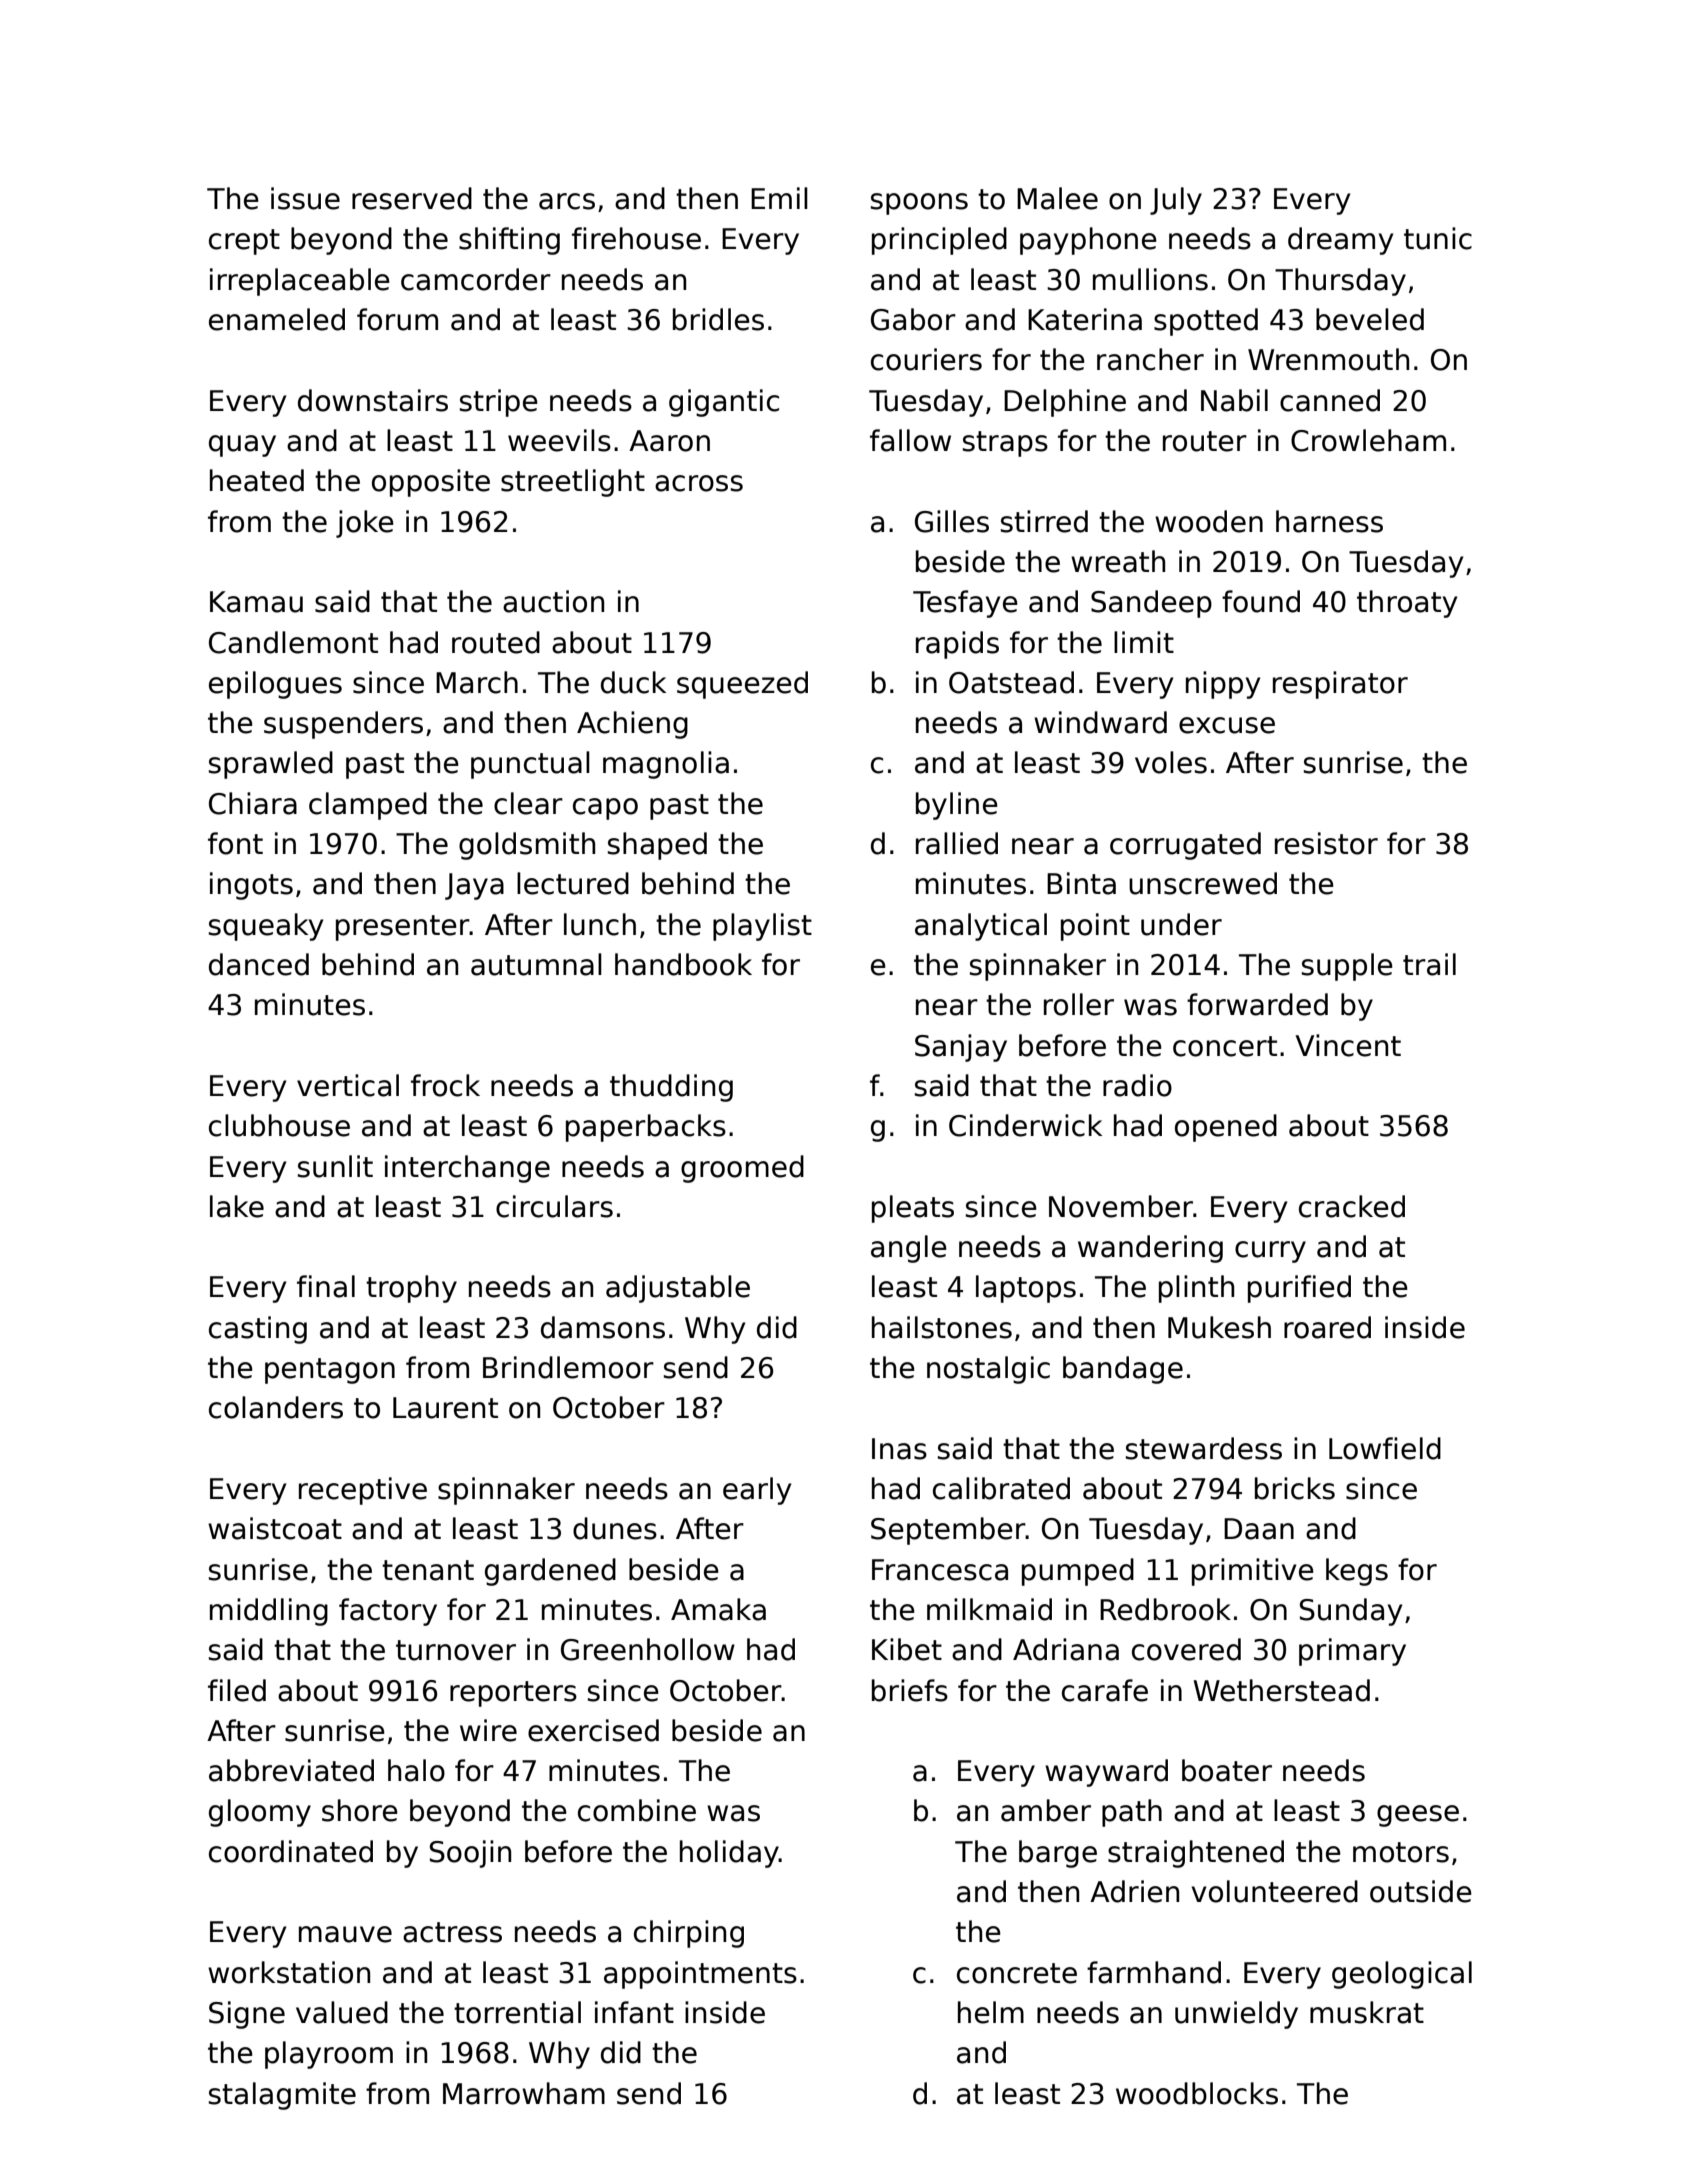 Image resolution: width=1683 pixels, height=2178 pixels. I want to click on Emil, so click(779, 198).
